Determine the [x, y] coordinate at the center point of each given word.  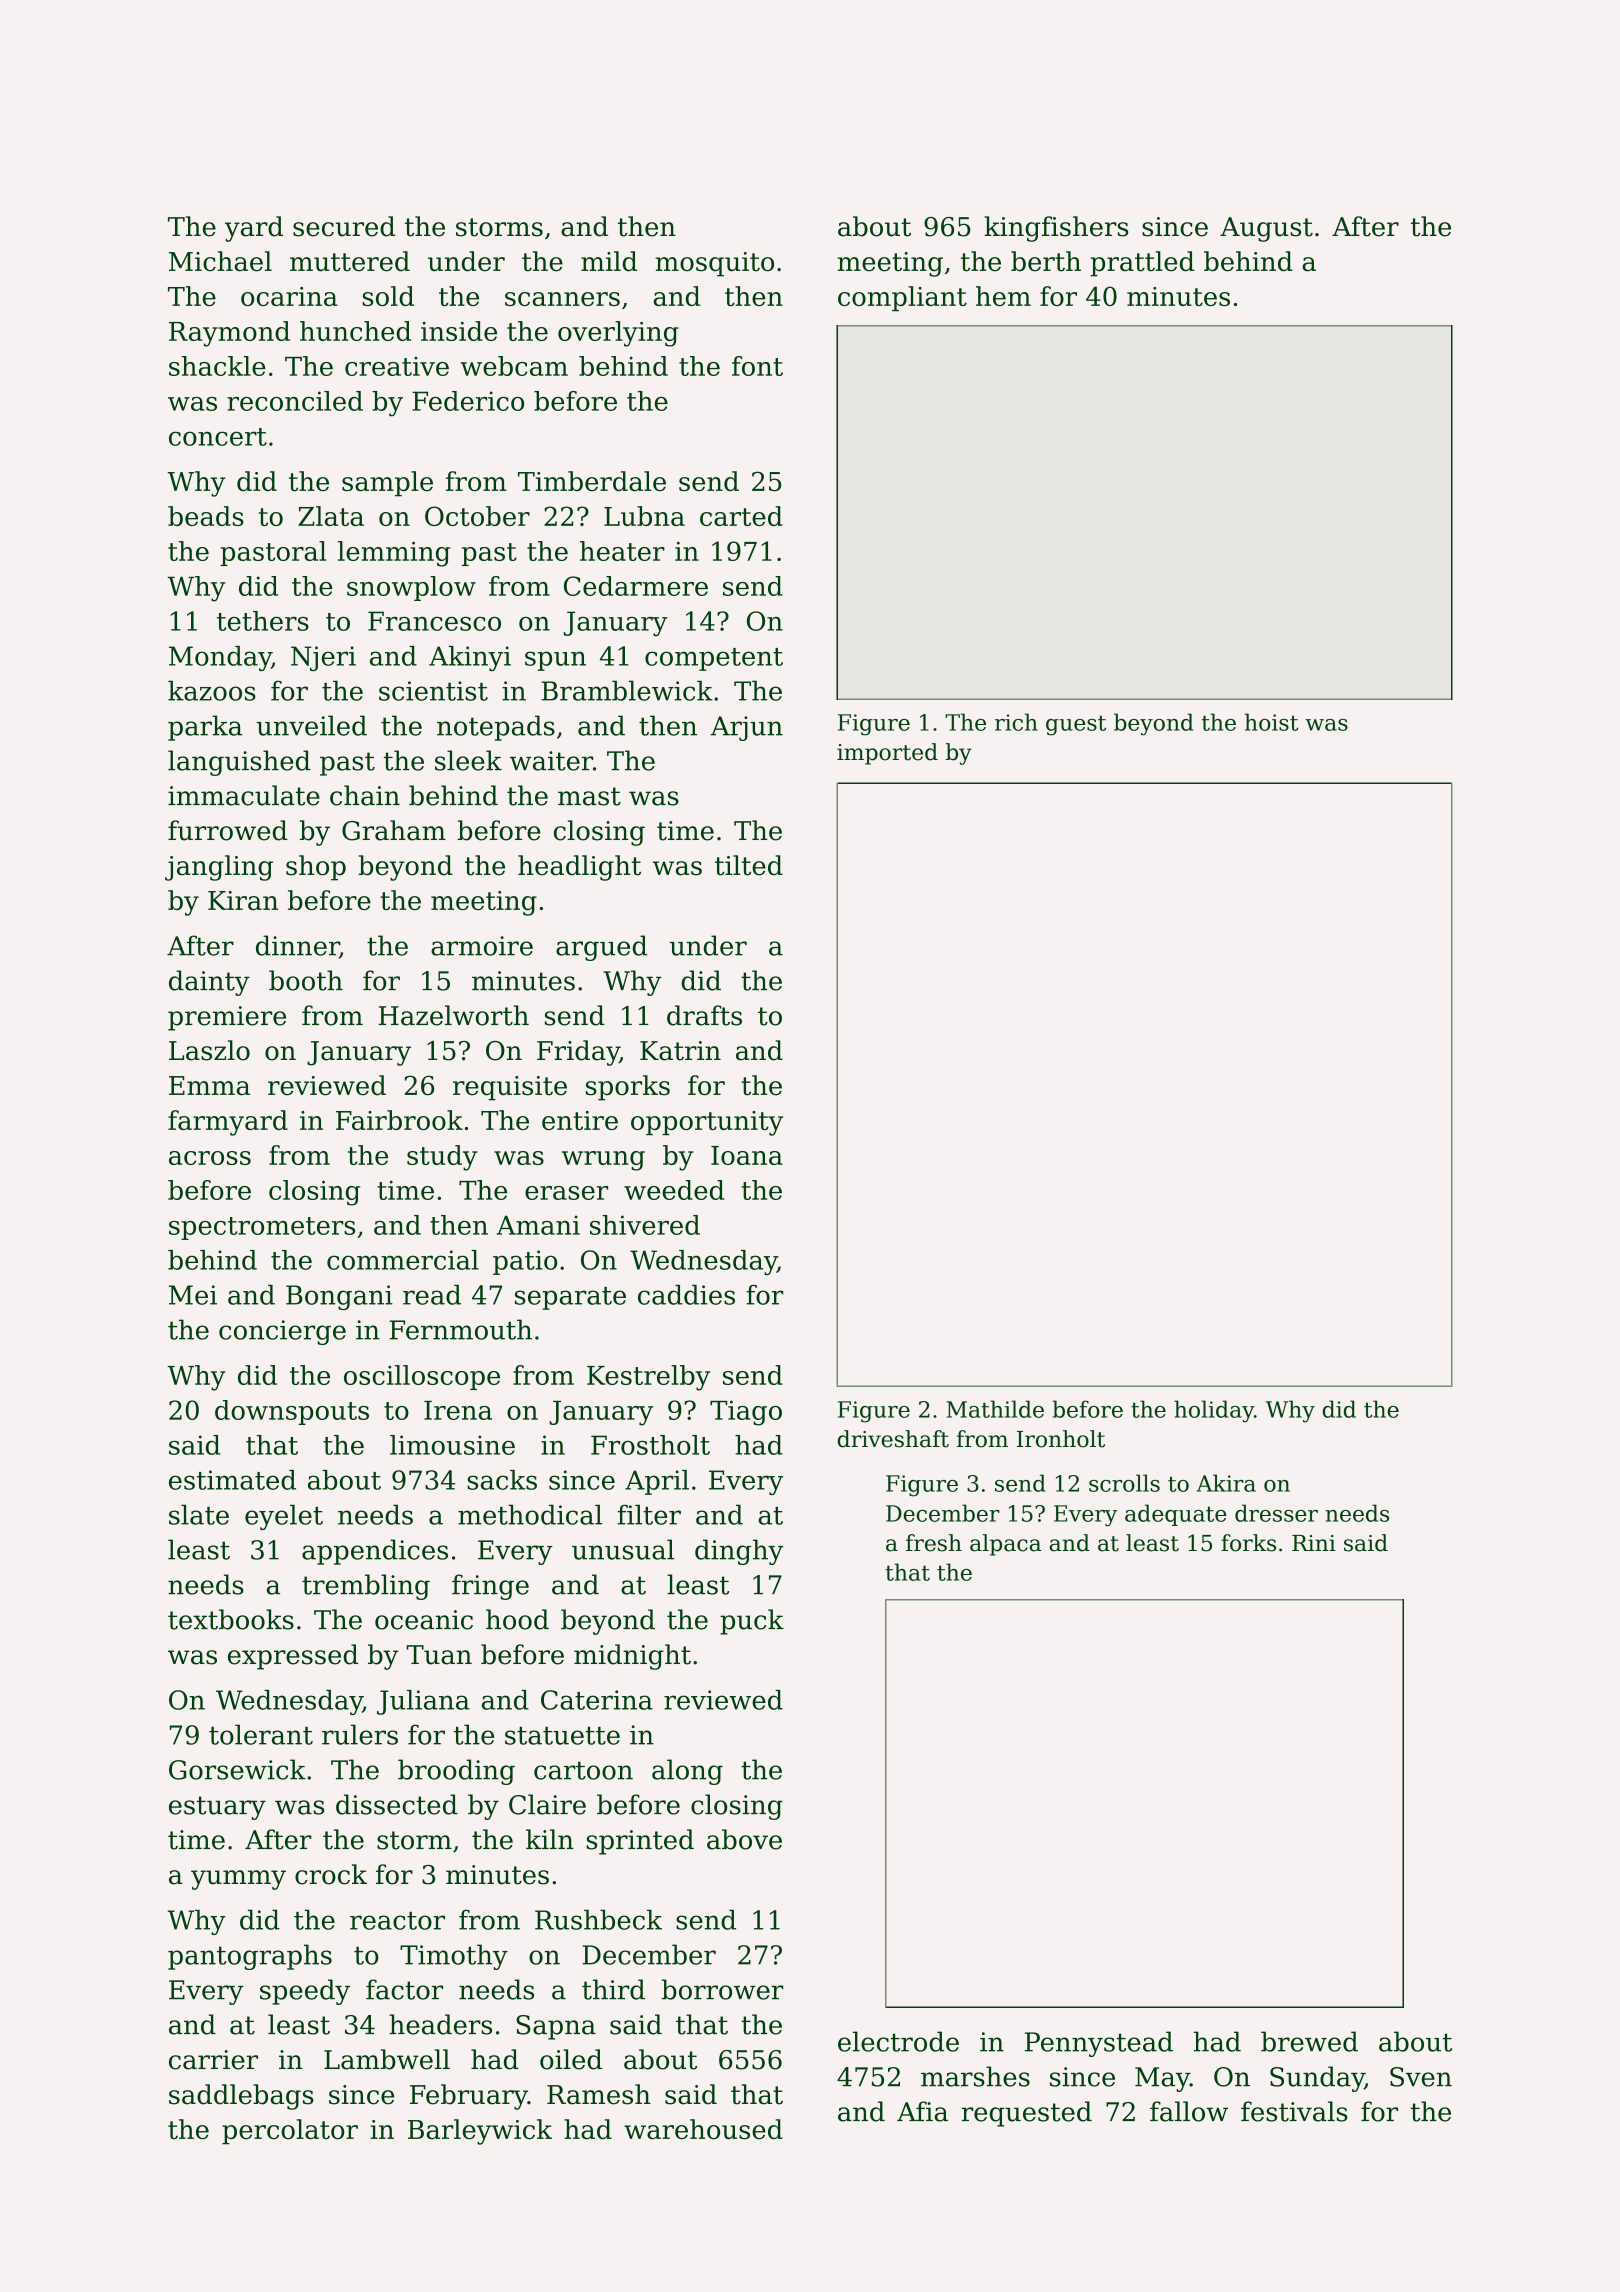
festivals [1294, 2111]
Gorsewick [237, 1769]
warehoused [703, 2129]
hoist [1271, 722]
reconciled [295, 401]
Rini [1314, 1543]
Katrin [680, 1051]
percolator [290, 2132]
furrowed [228, 830]
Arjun [746, 728]
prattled [1142, 264]
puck [752, 1622]
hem [1003, 296]
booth [306, 980]
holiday [1214, 1411]
